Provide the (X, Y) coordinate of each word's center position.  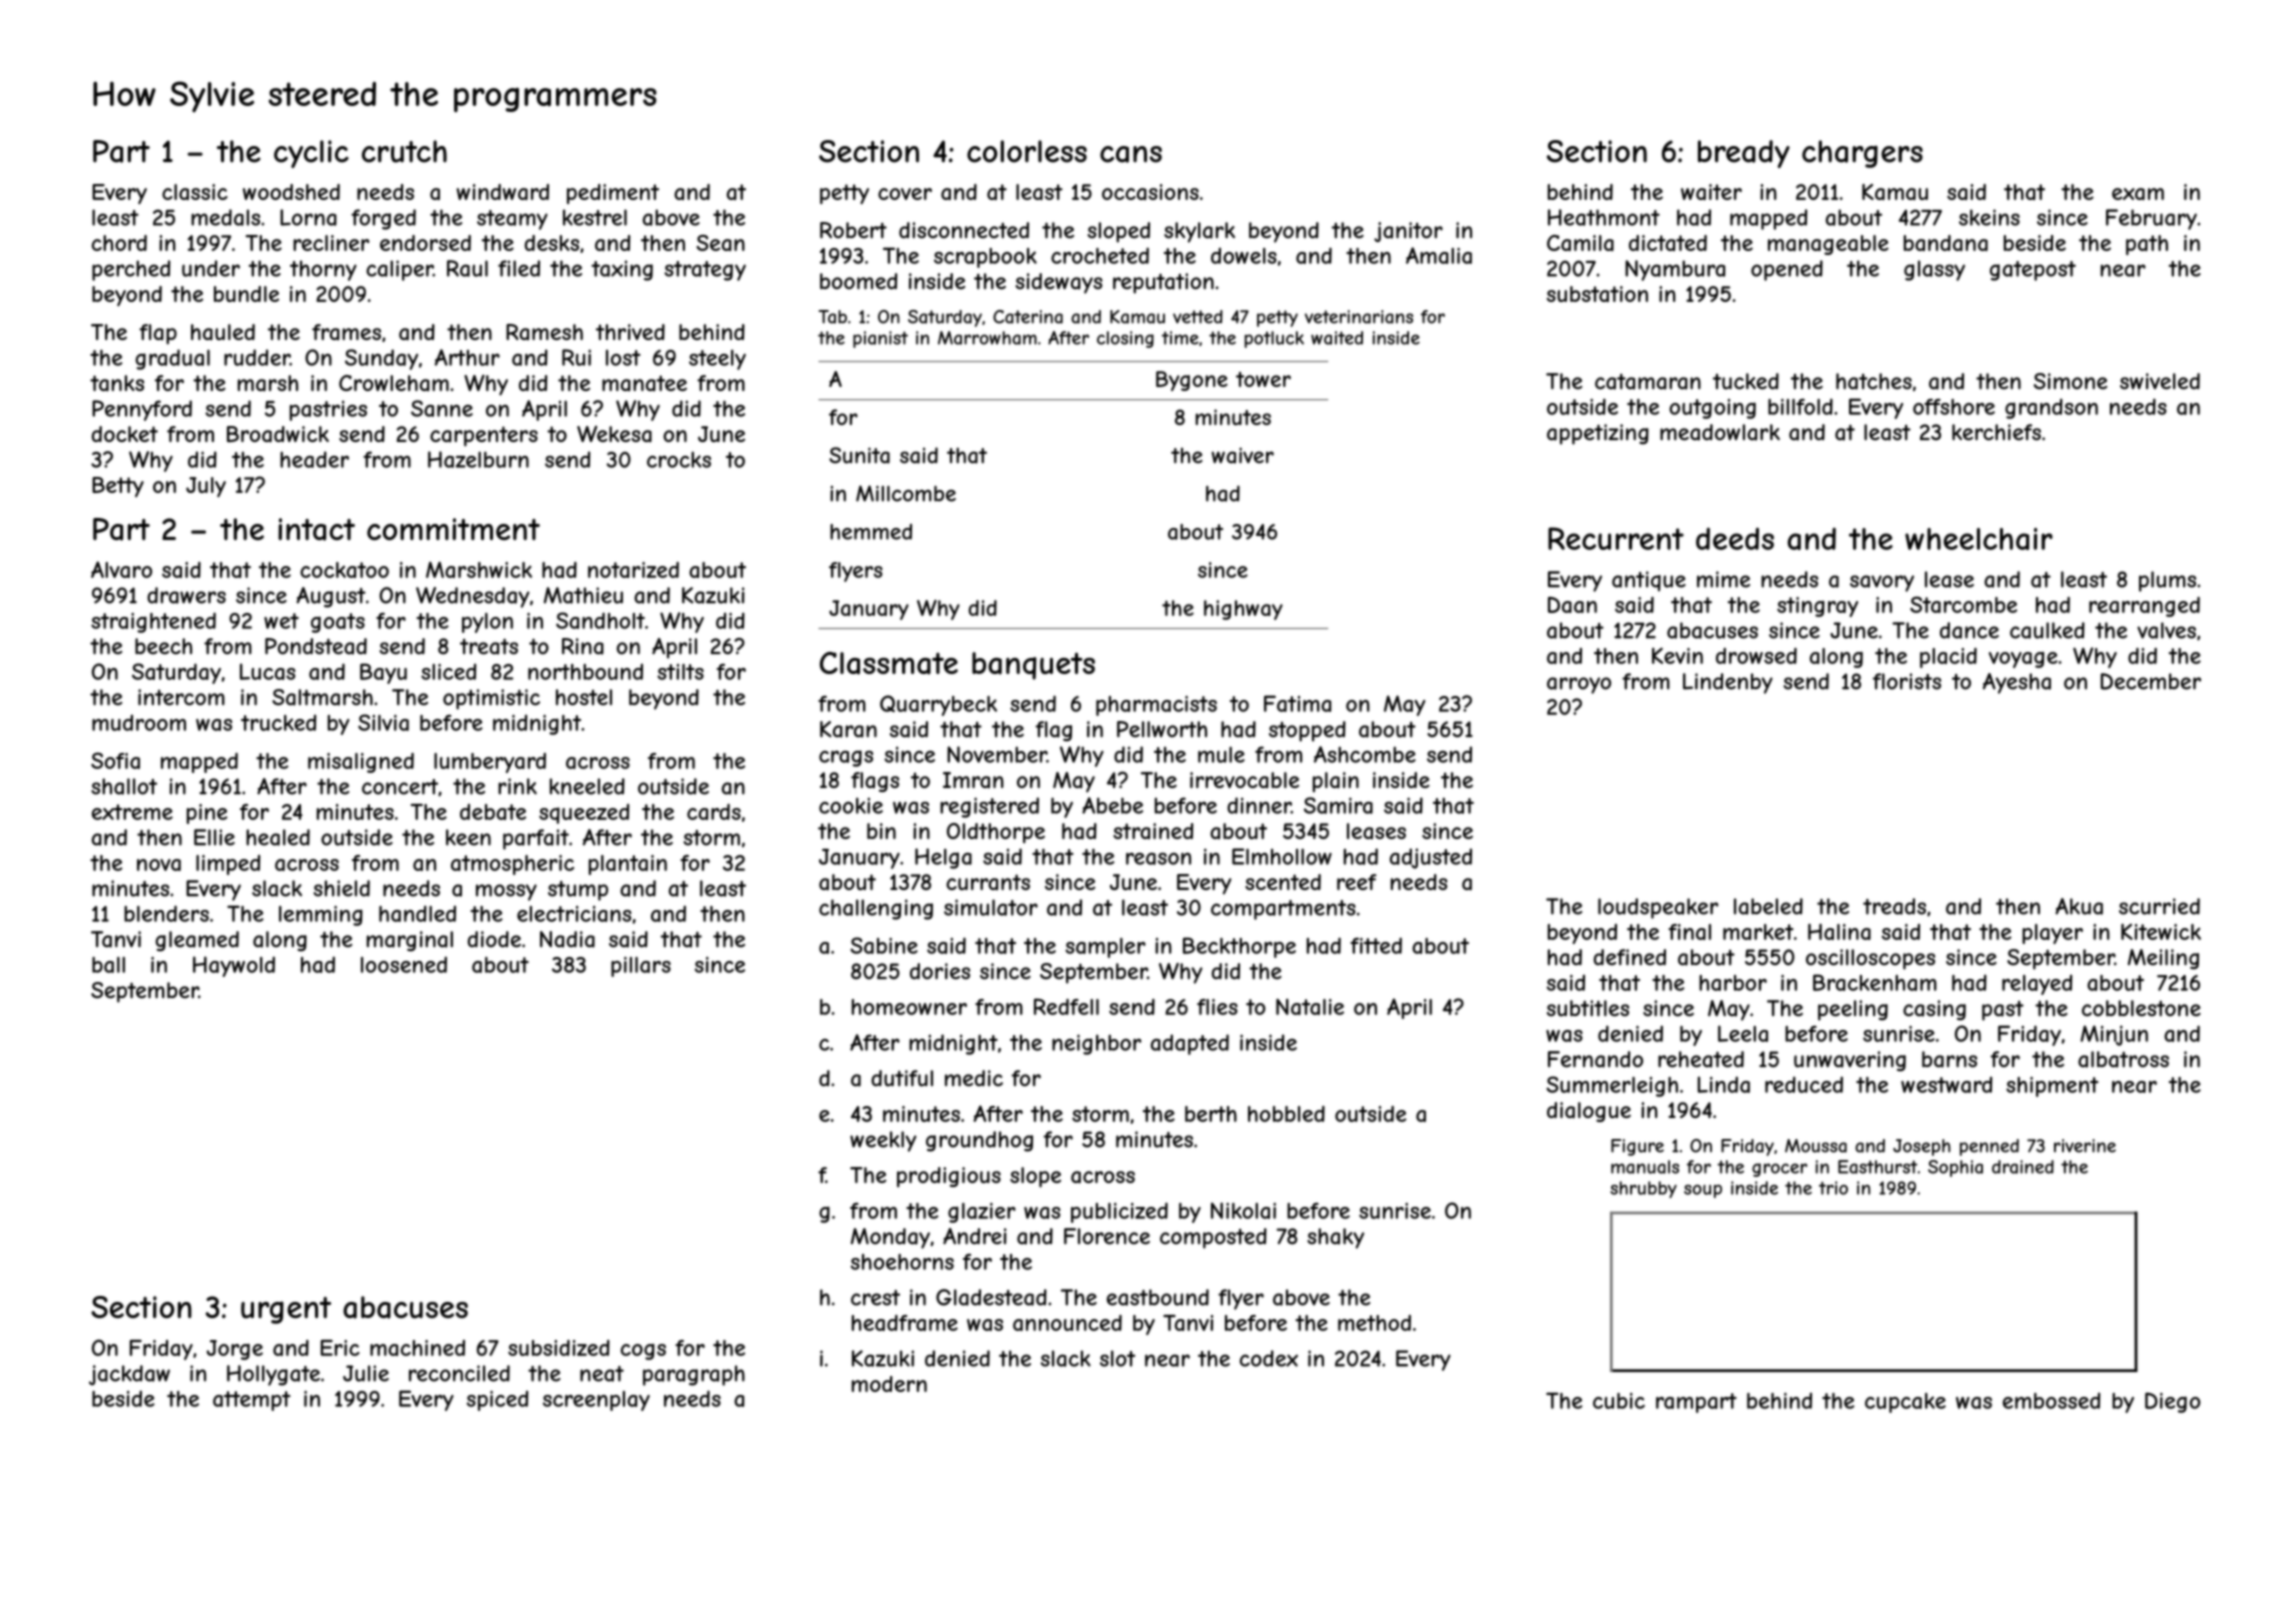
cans (1131, 154)
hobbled (1286, 1114)
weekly (883, 1141)
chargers (1862, 154)
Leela (1743, 1033)
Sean (720, 243)
